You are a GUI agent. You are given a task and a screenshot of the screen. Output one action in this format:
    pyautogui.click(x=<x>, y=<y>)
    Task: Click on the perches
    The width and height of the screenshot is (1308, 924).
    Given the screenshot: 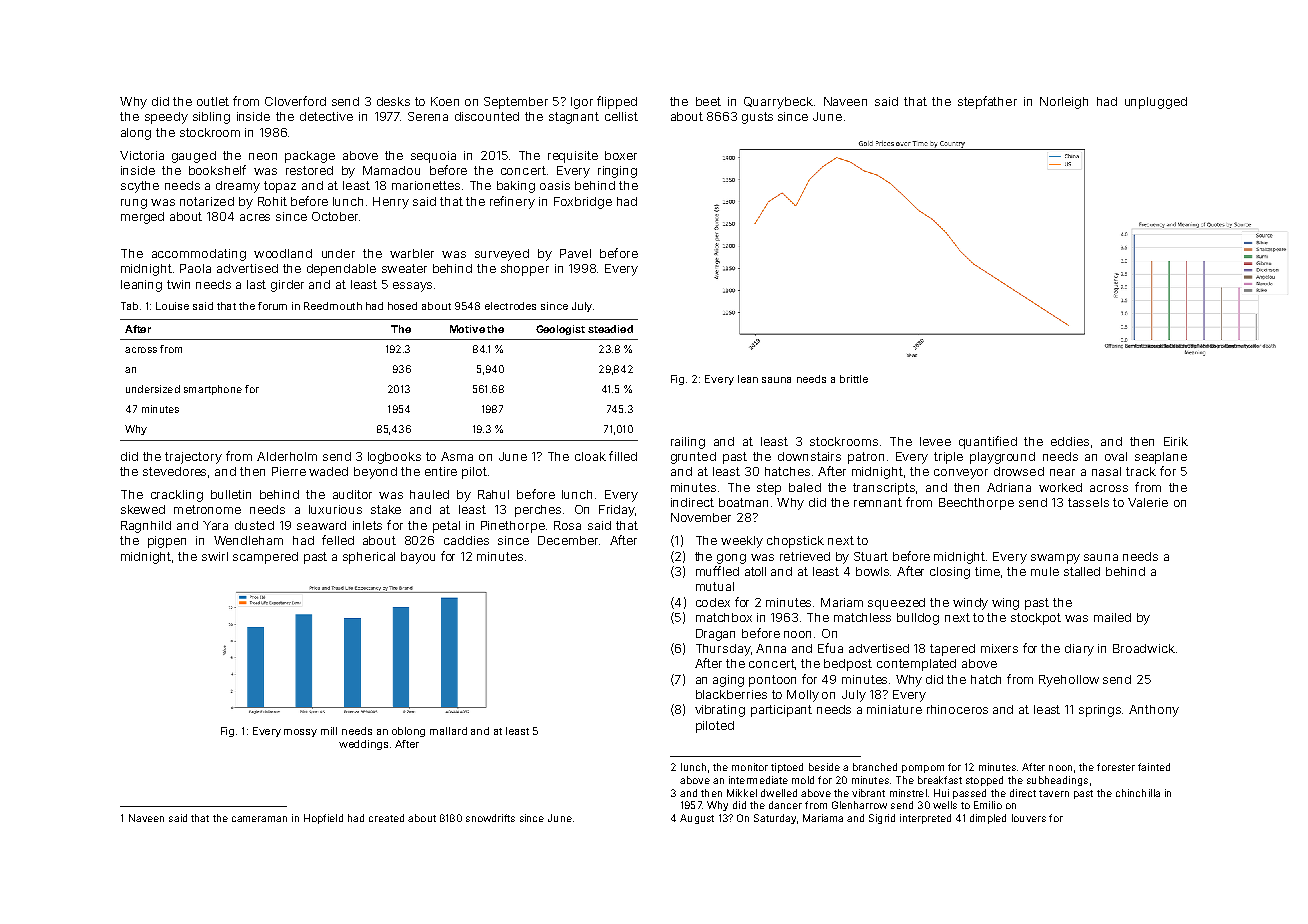 What is the action you would take?
    pyautogui.click(x=538, y=511)
